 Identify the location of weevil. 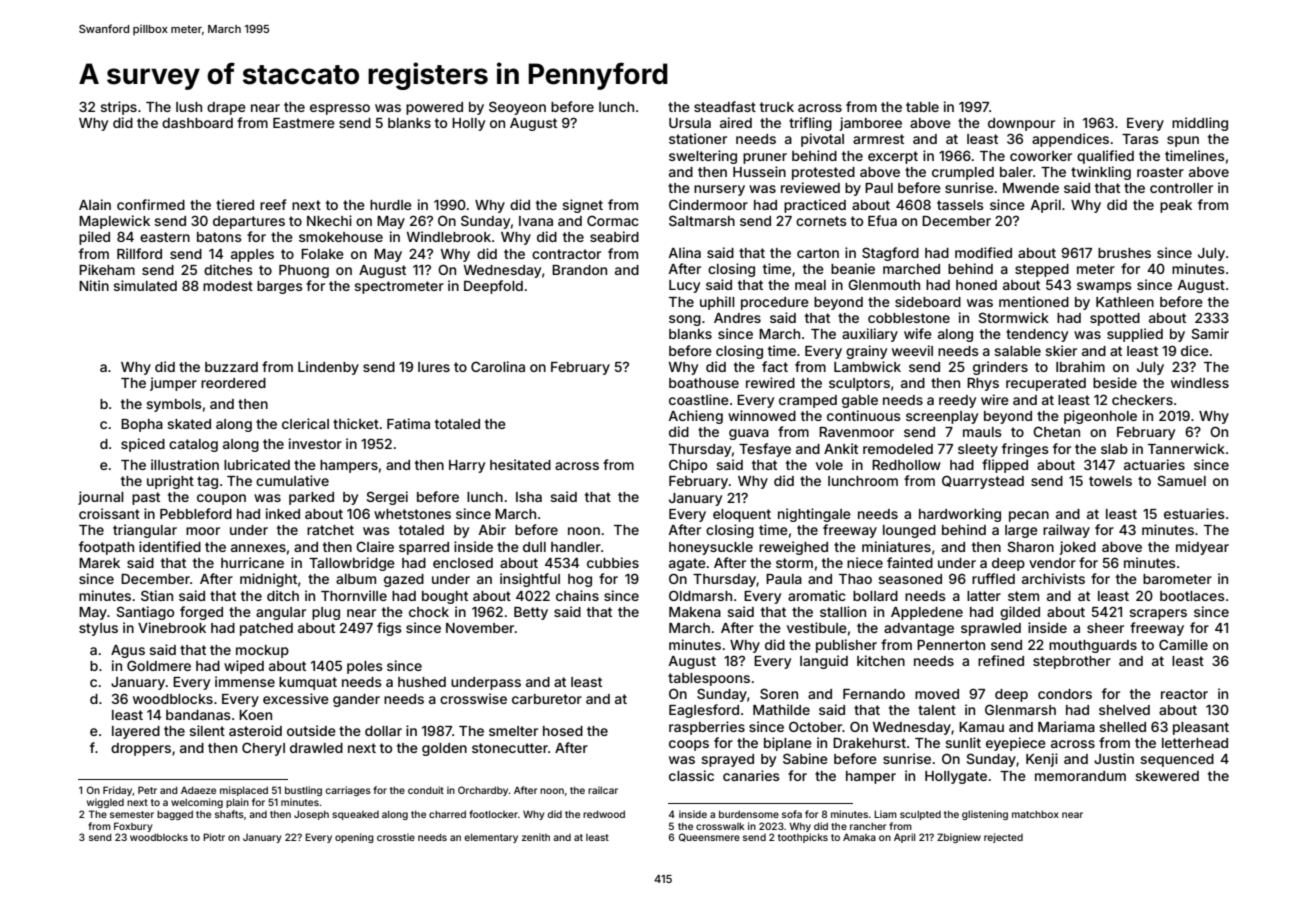
(912, 350).
